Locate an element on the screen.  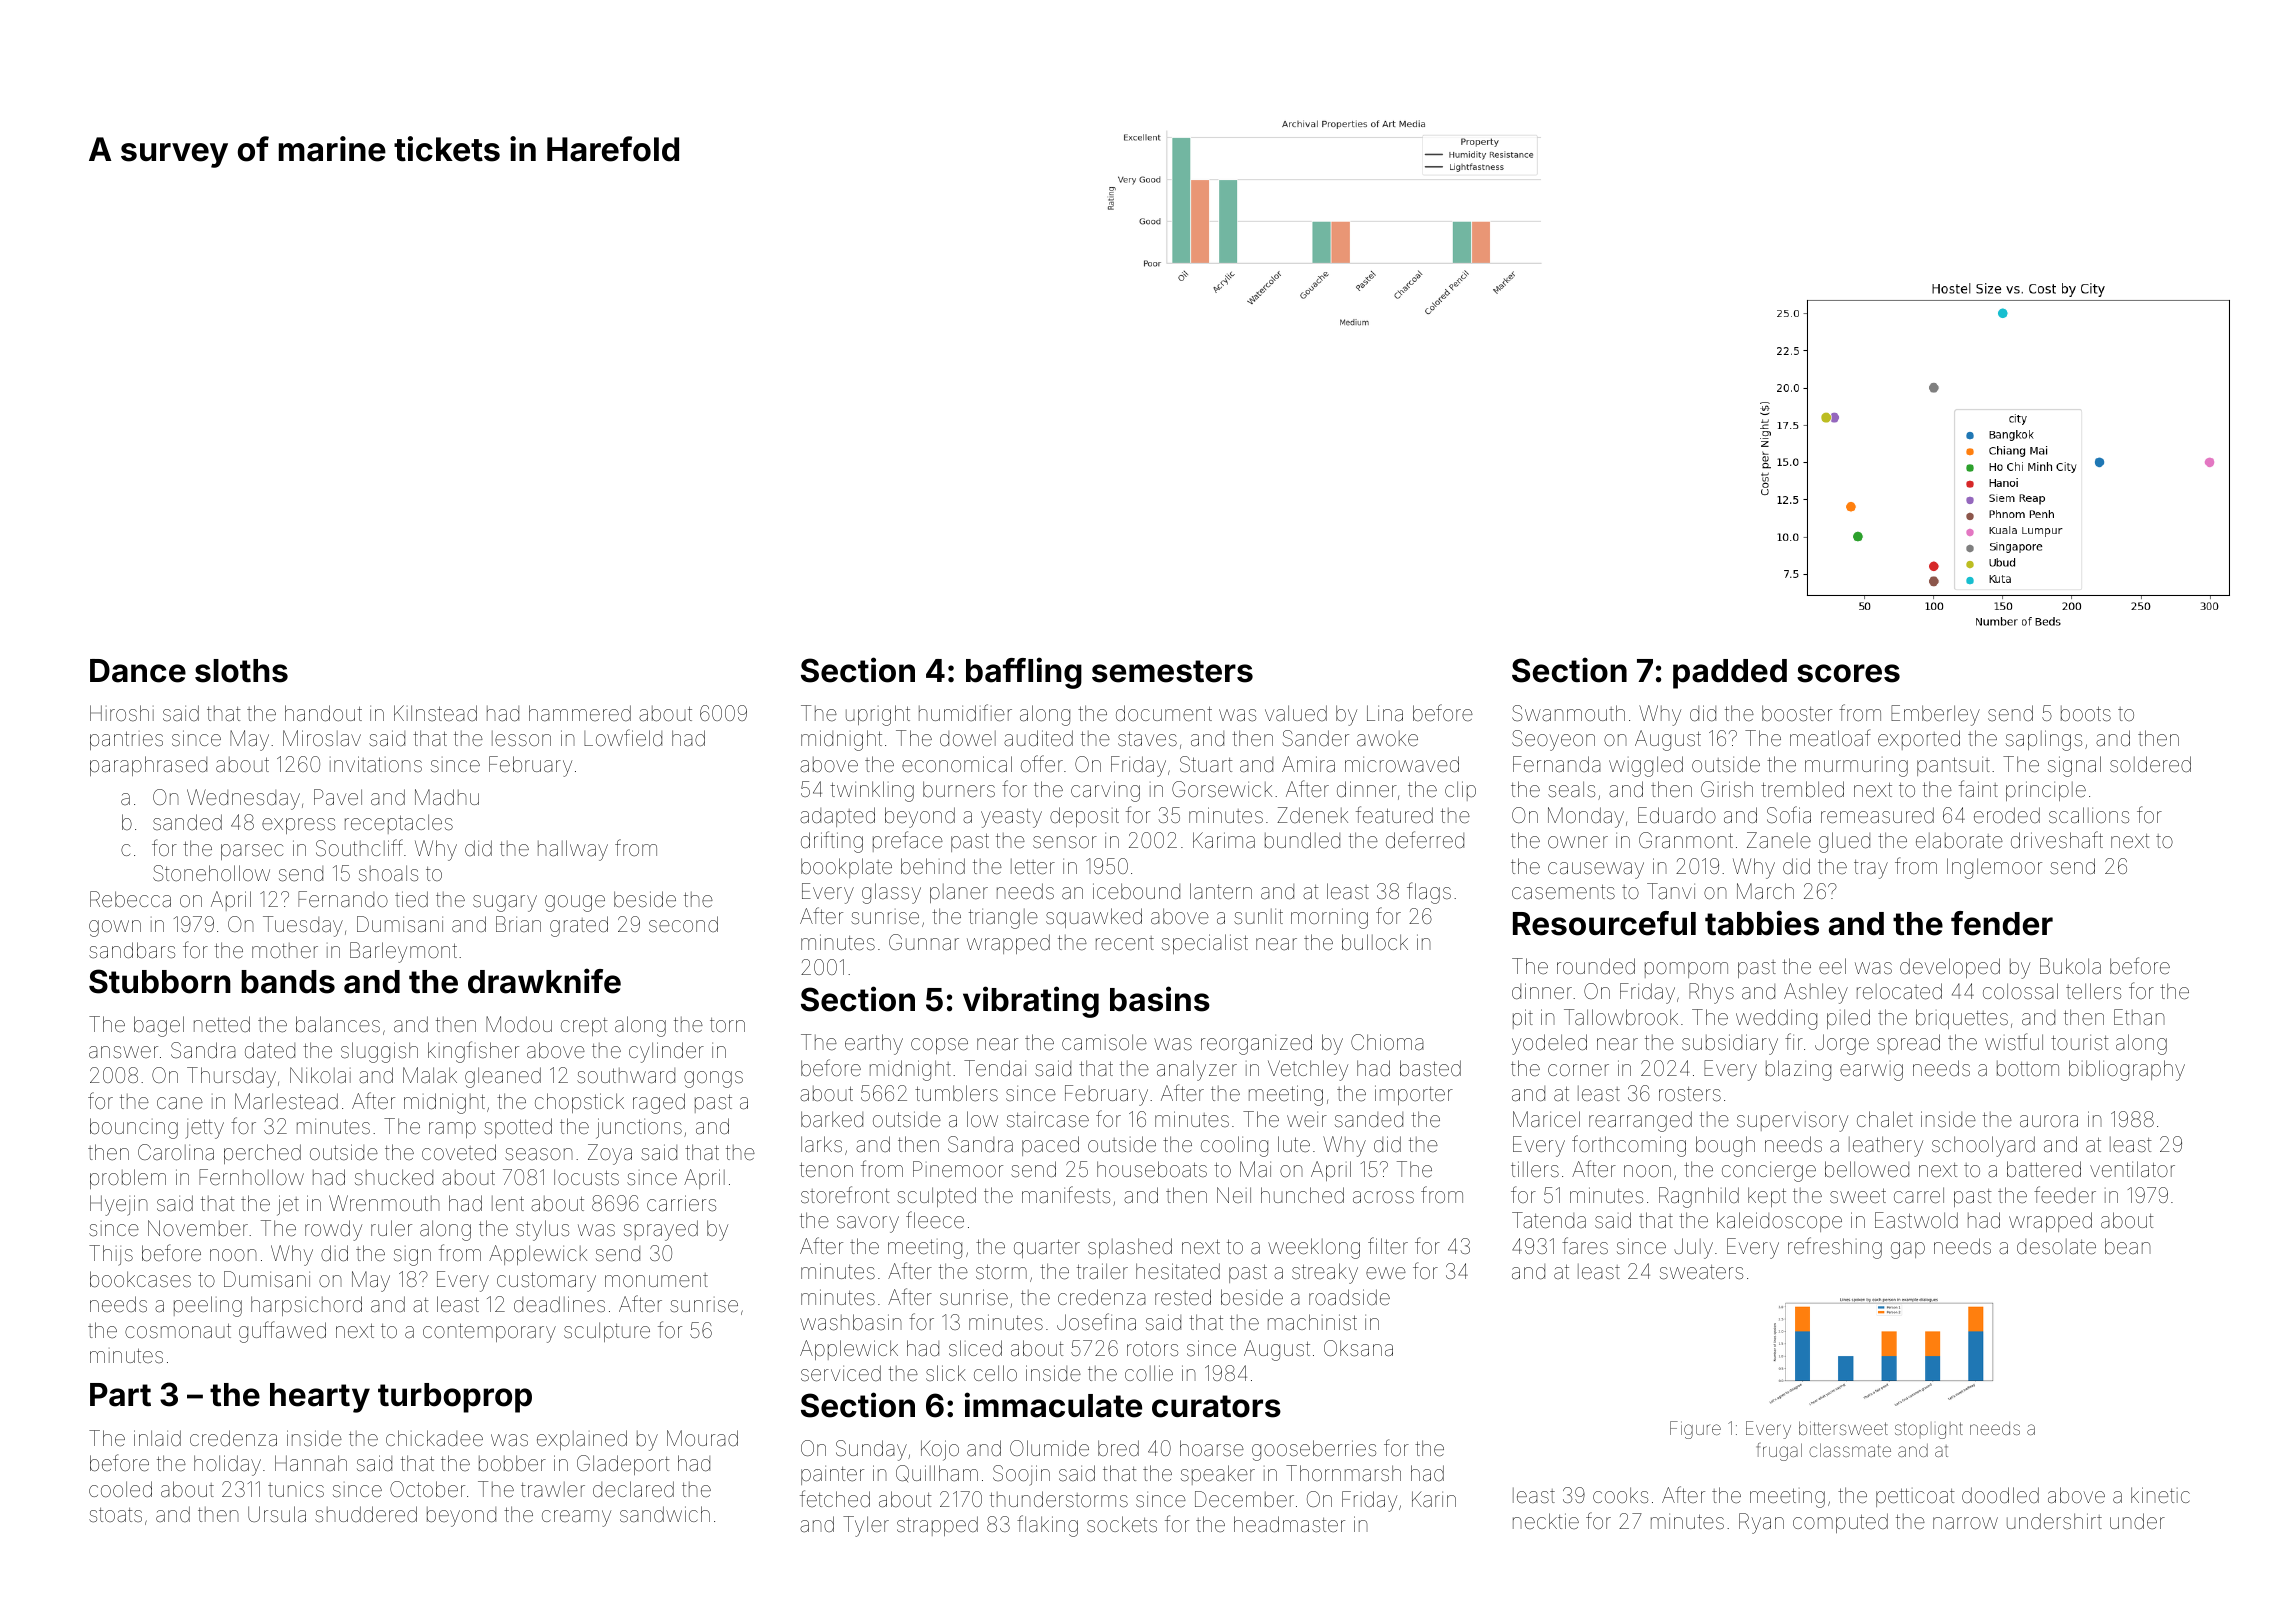
narrow is located at coordinates (1965, 1523).
